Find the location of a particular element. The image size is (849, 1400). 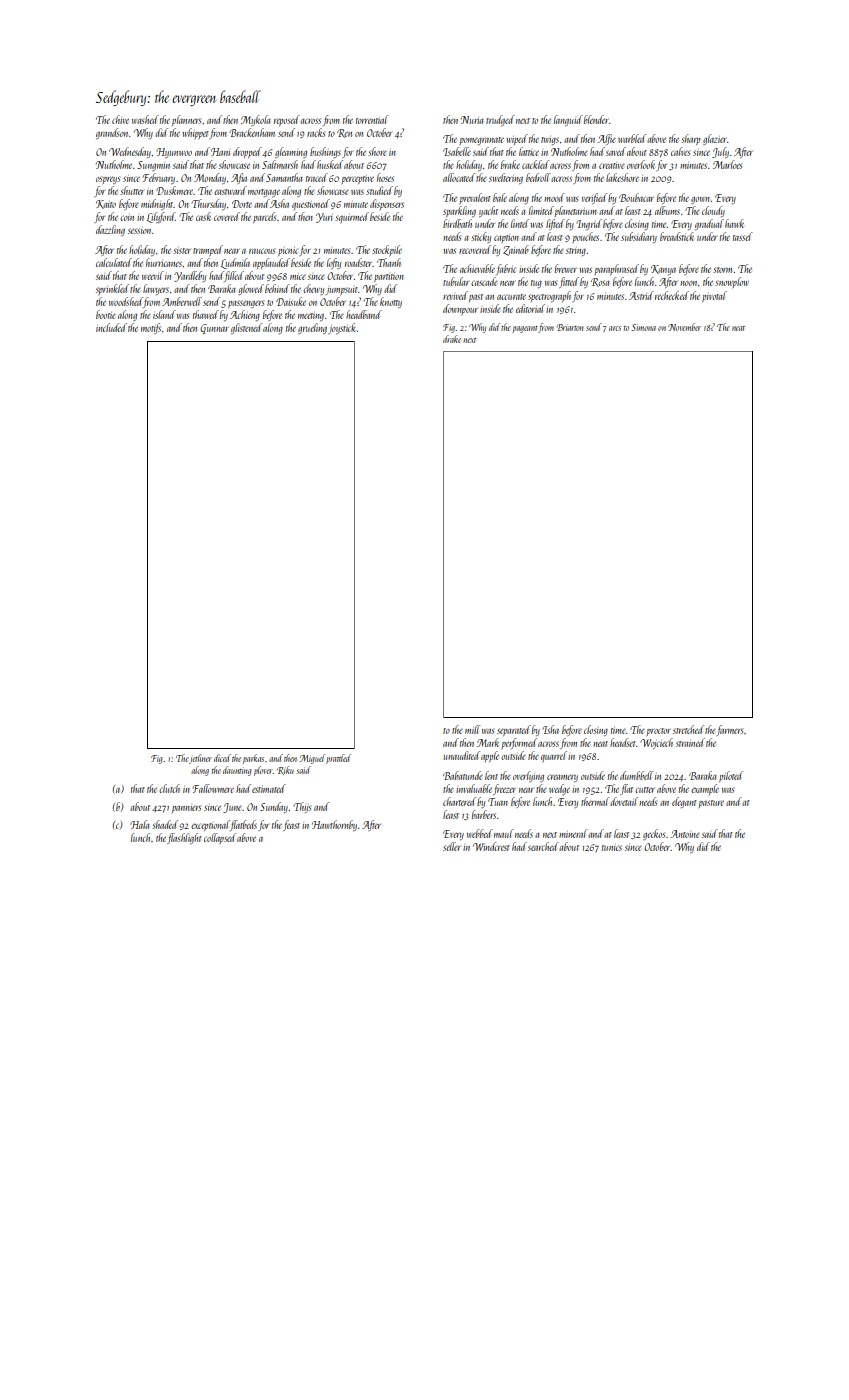

included is located at coordinates (111, 327).
